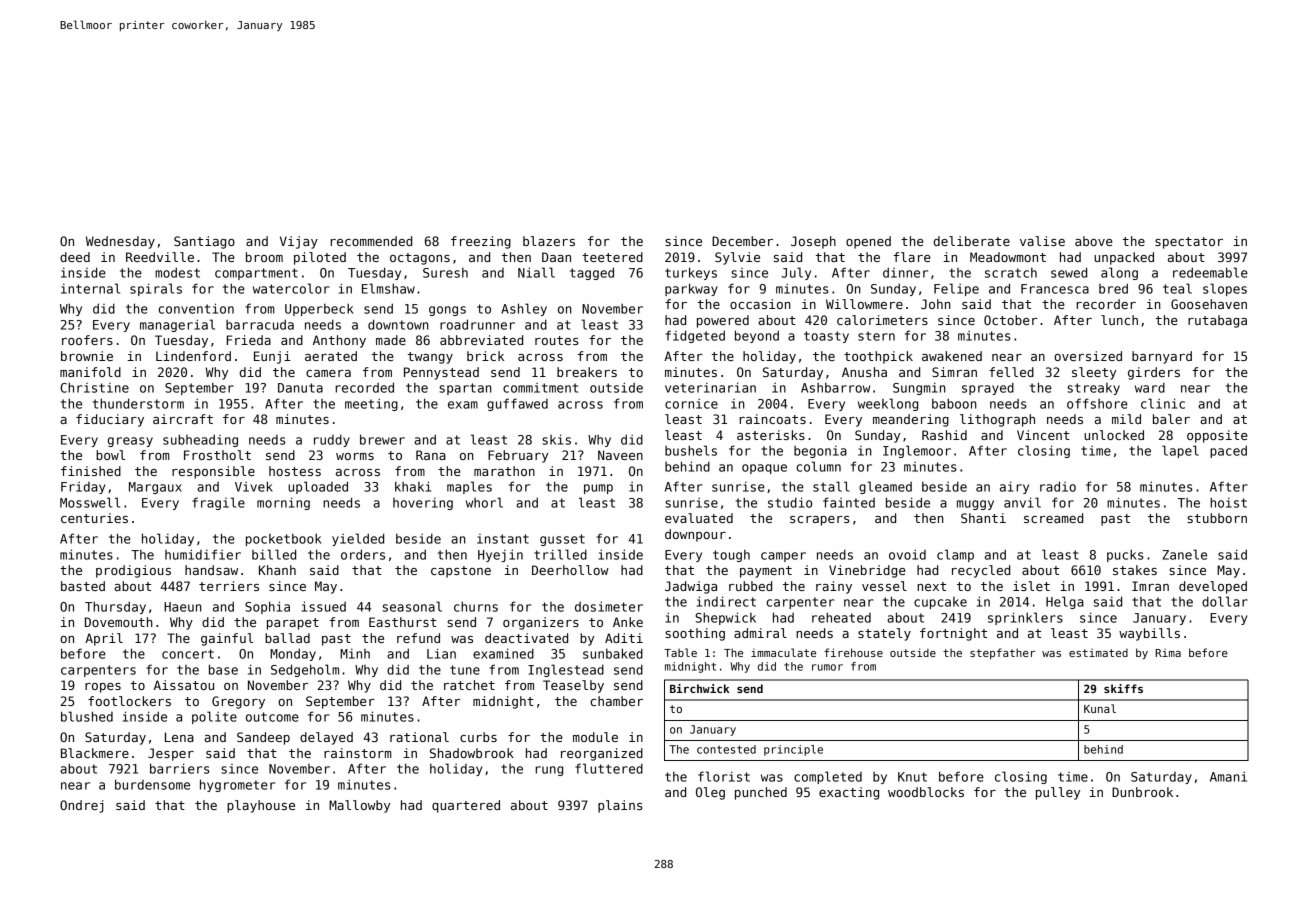 This document has height=924, width=1308. I want to click on sunbaked, so click(613, 653).
